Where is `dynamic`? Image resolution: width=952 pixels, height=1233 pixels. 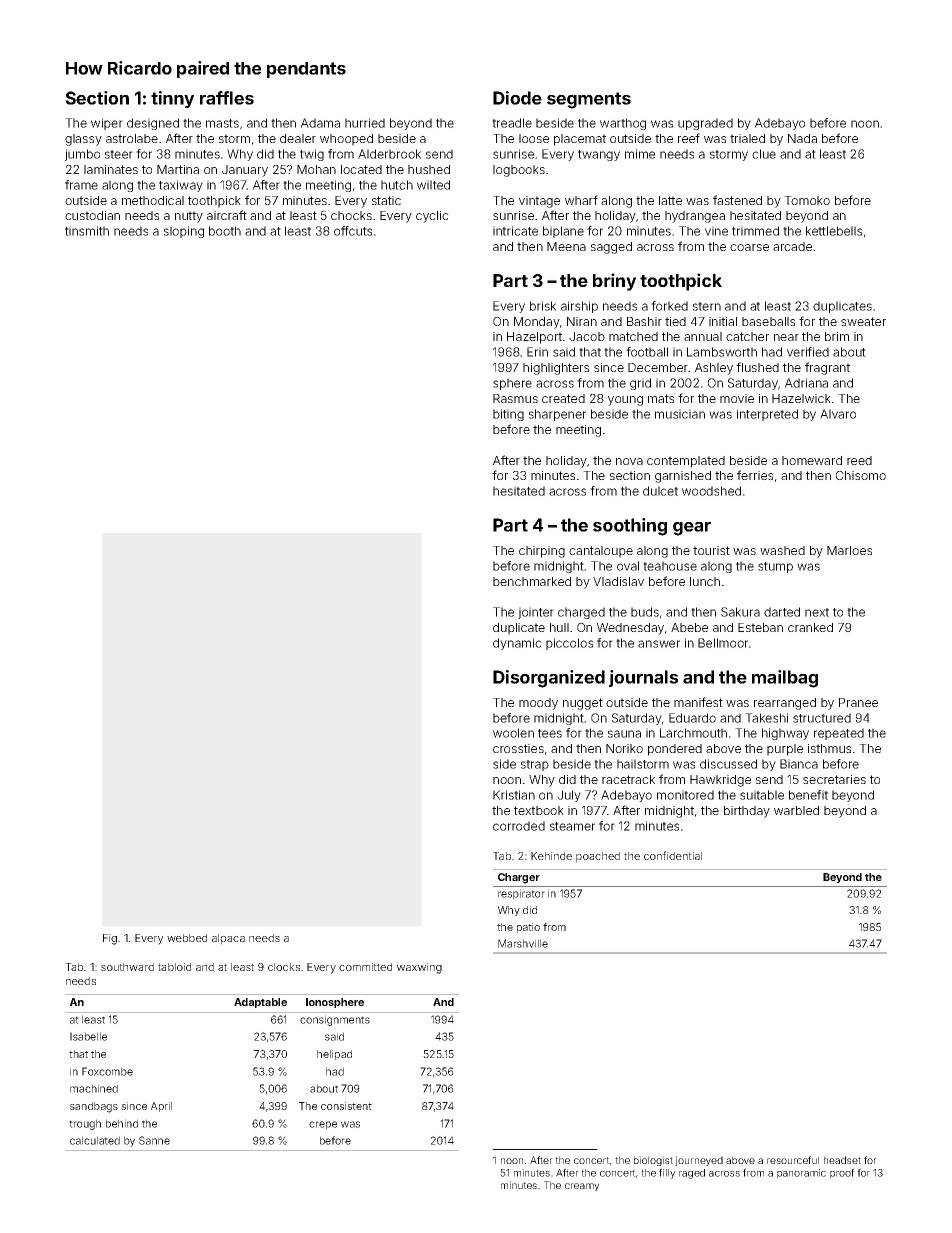 dynamic is located at coordinates (517, 644).
